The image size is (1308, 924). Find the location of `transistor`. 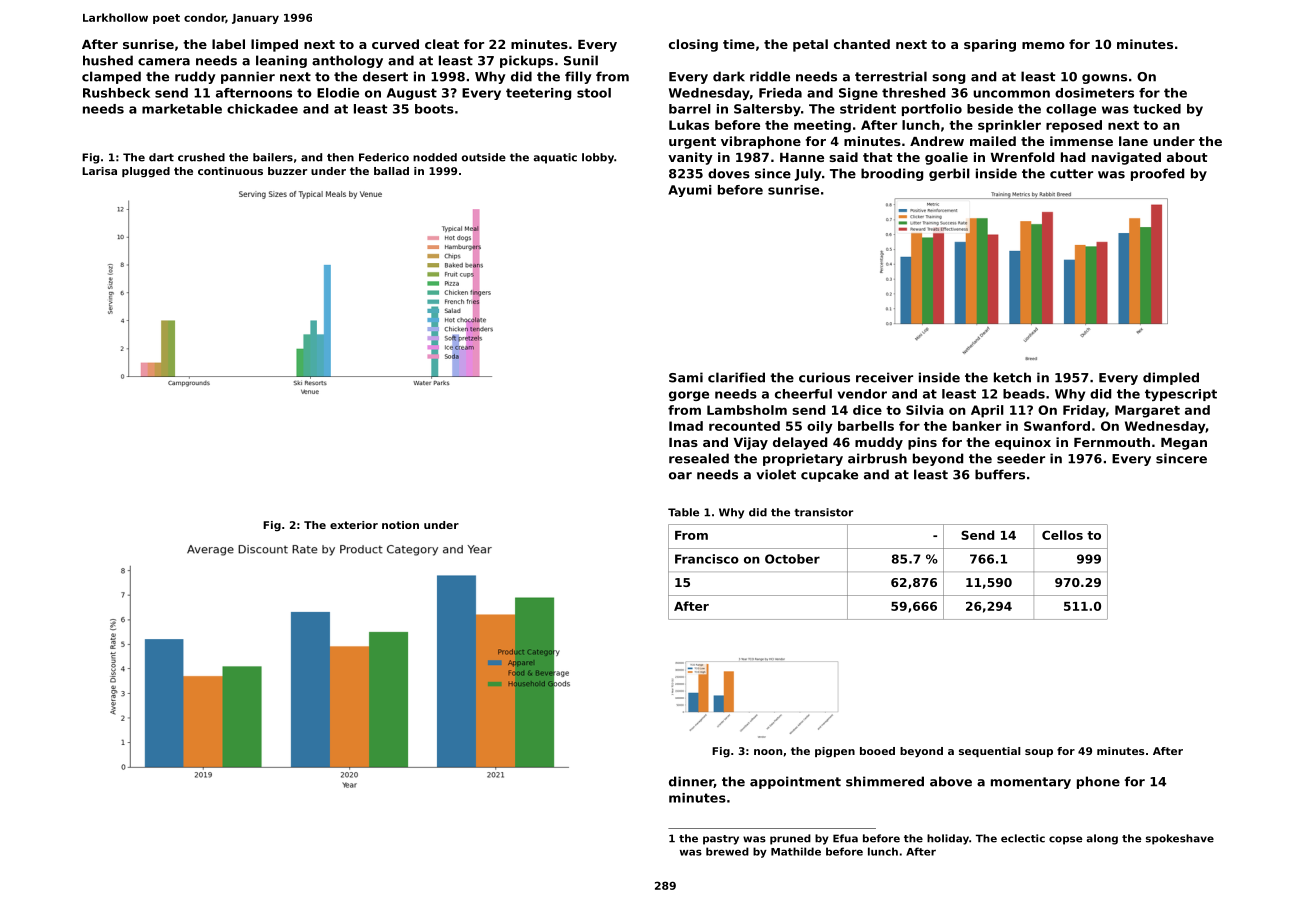

transistor is located at coordinates (823, 512).
